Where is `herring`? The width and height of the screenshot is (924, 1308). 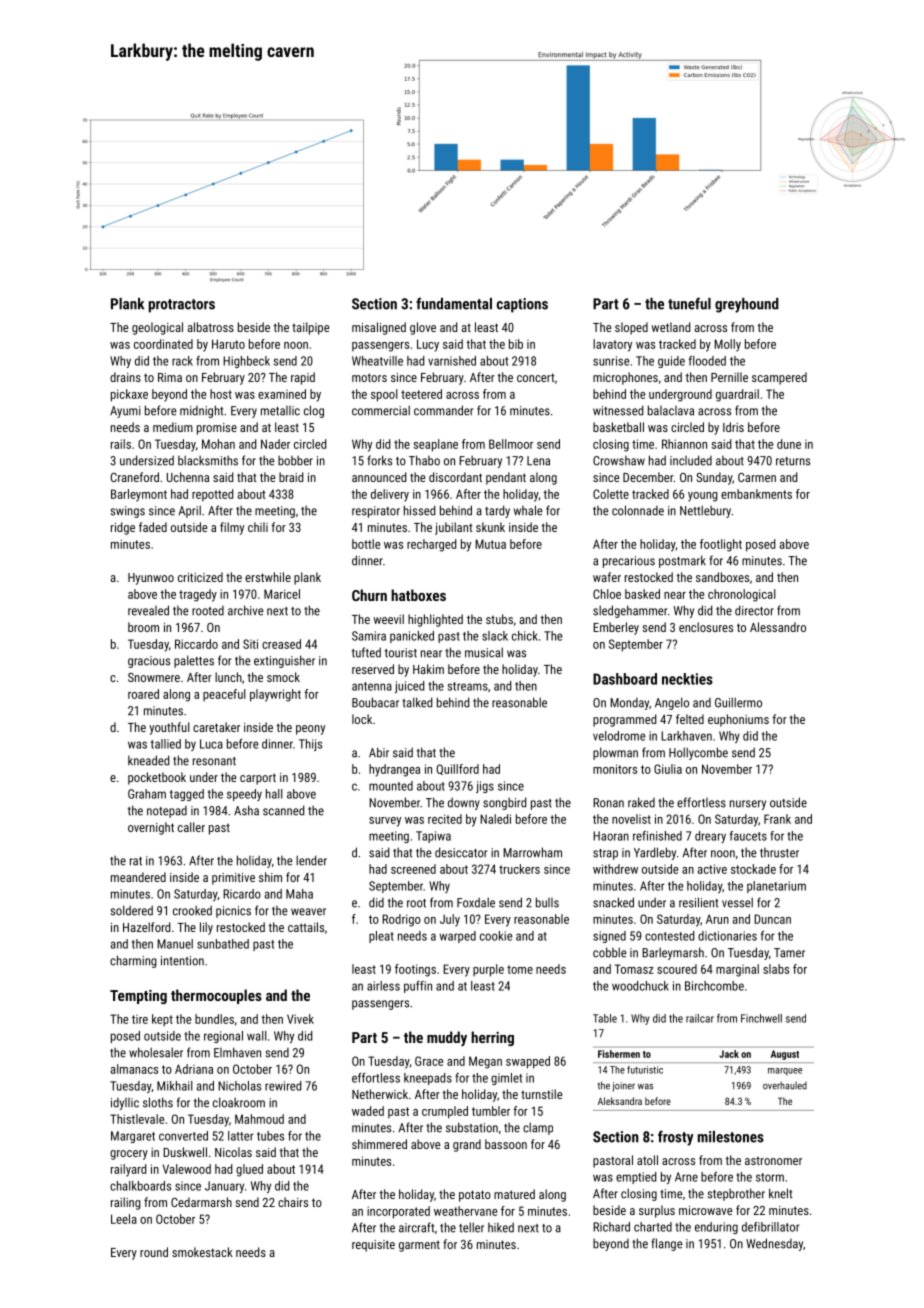 herring is located at coordinates (492, 1038).
